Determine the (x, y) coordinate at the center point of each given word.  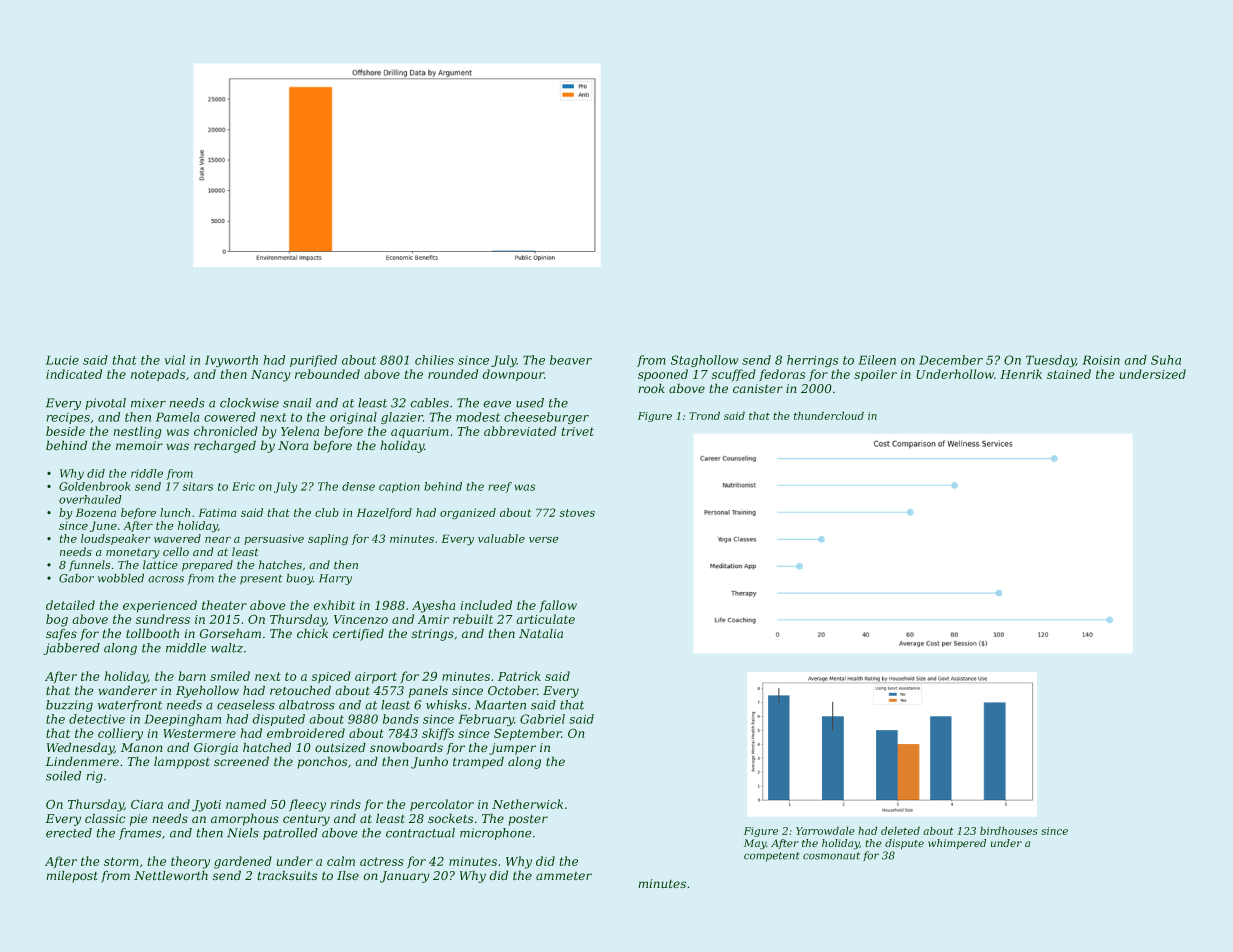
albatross (307, 705)
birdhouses (1009, 830)
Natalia (541, 633)
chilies (434, 360)
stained (1069, 374)
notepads (158, 375)
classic (105, 818)
